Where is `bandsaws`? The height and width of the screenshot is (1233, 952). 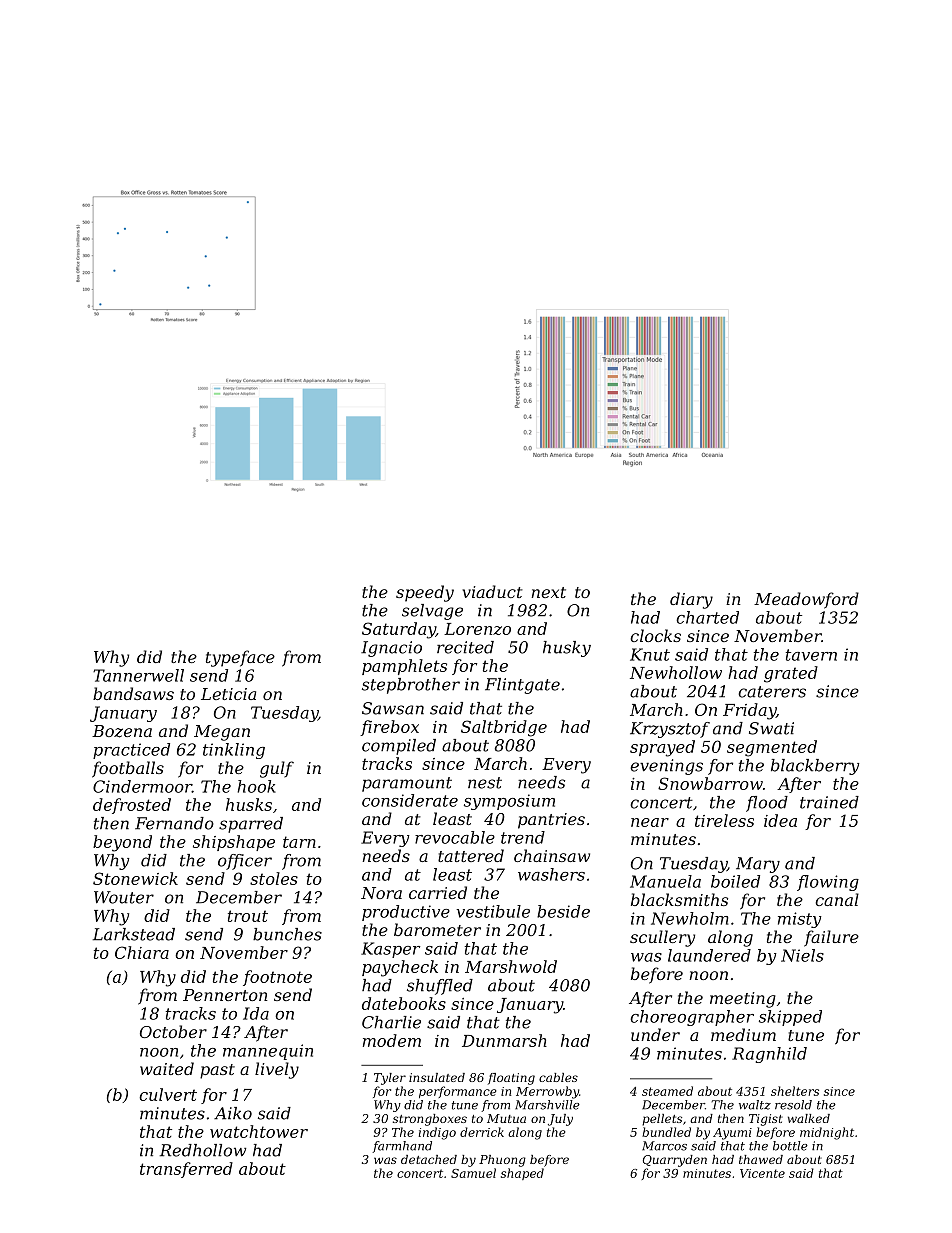 bandsaws is located at coordinates (133, 693).
